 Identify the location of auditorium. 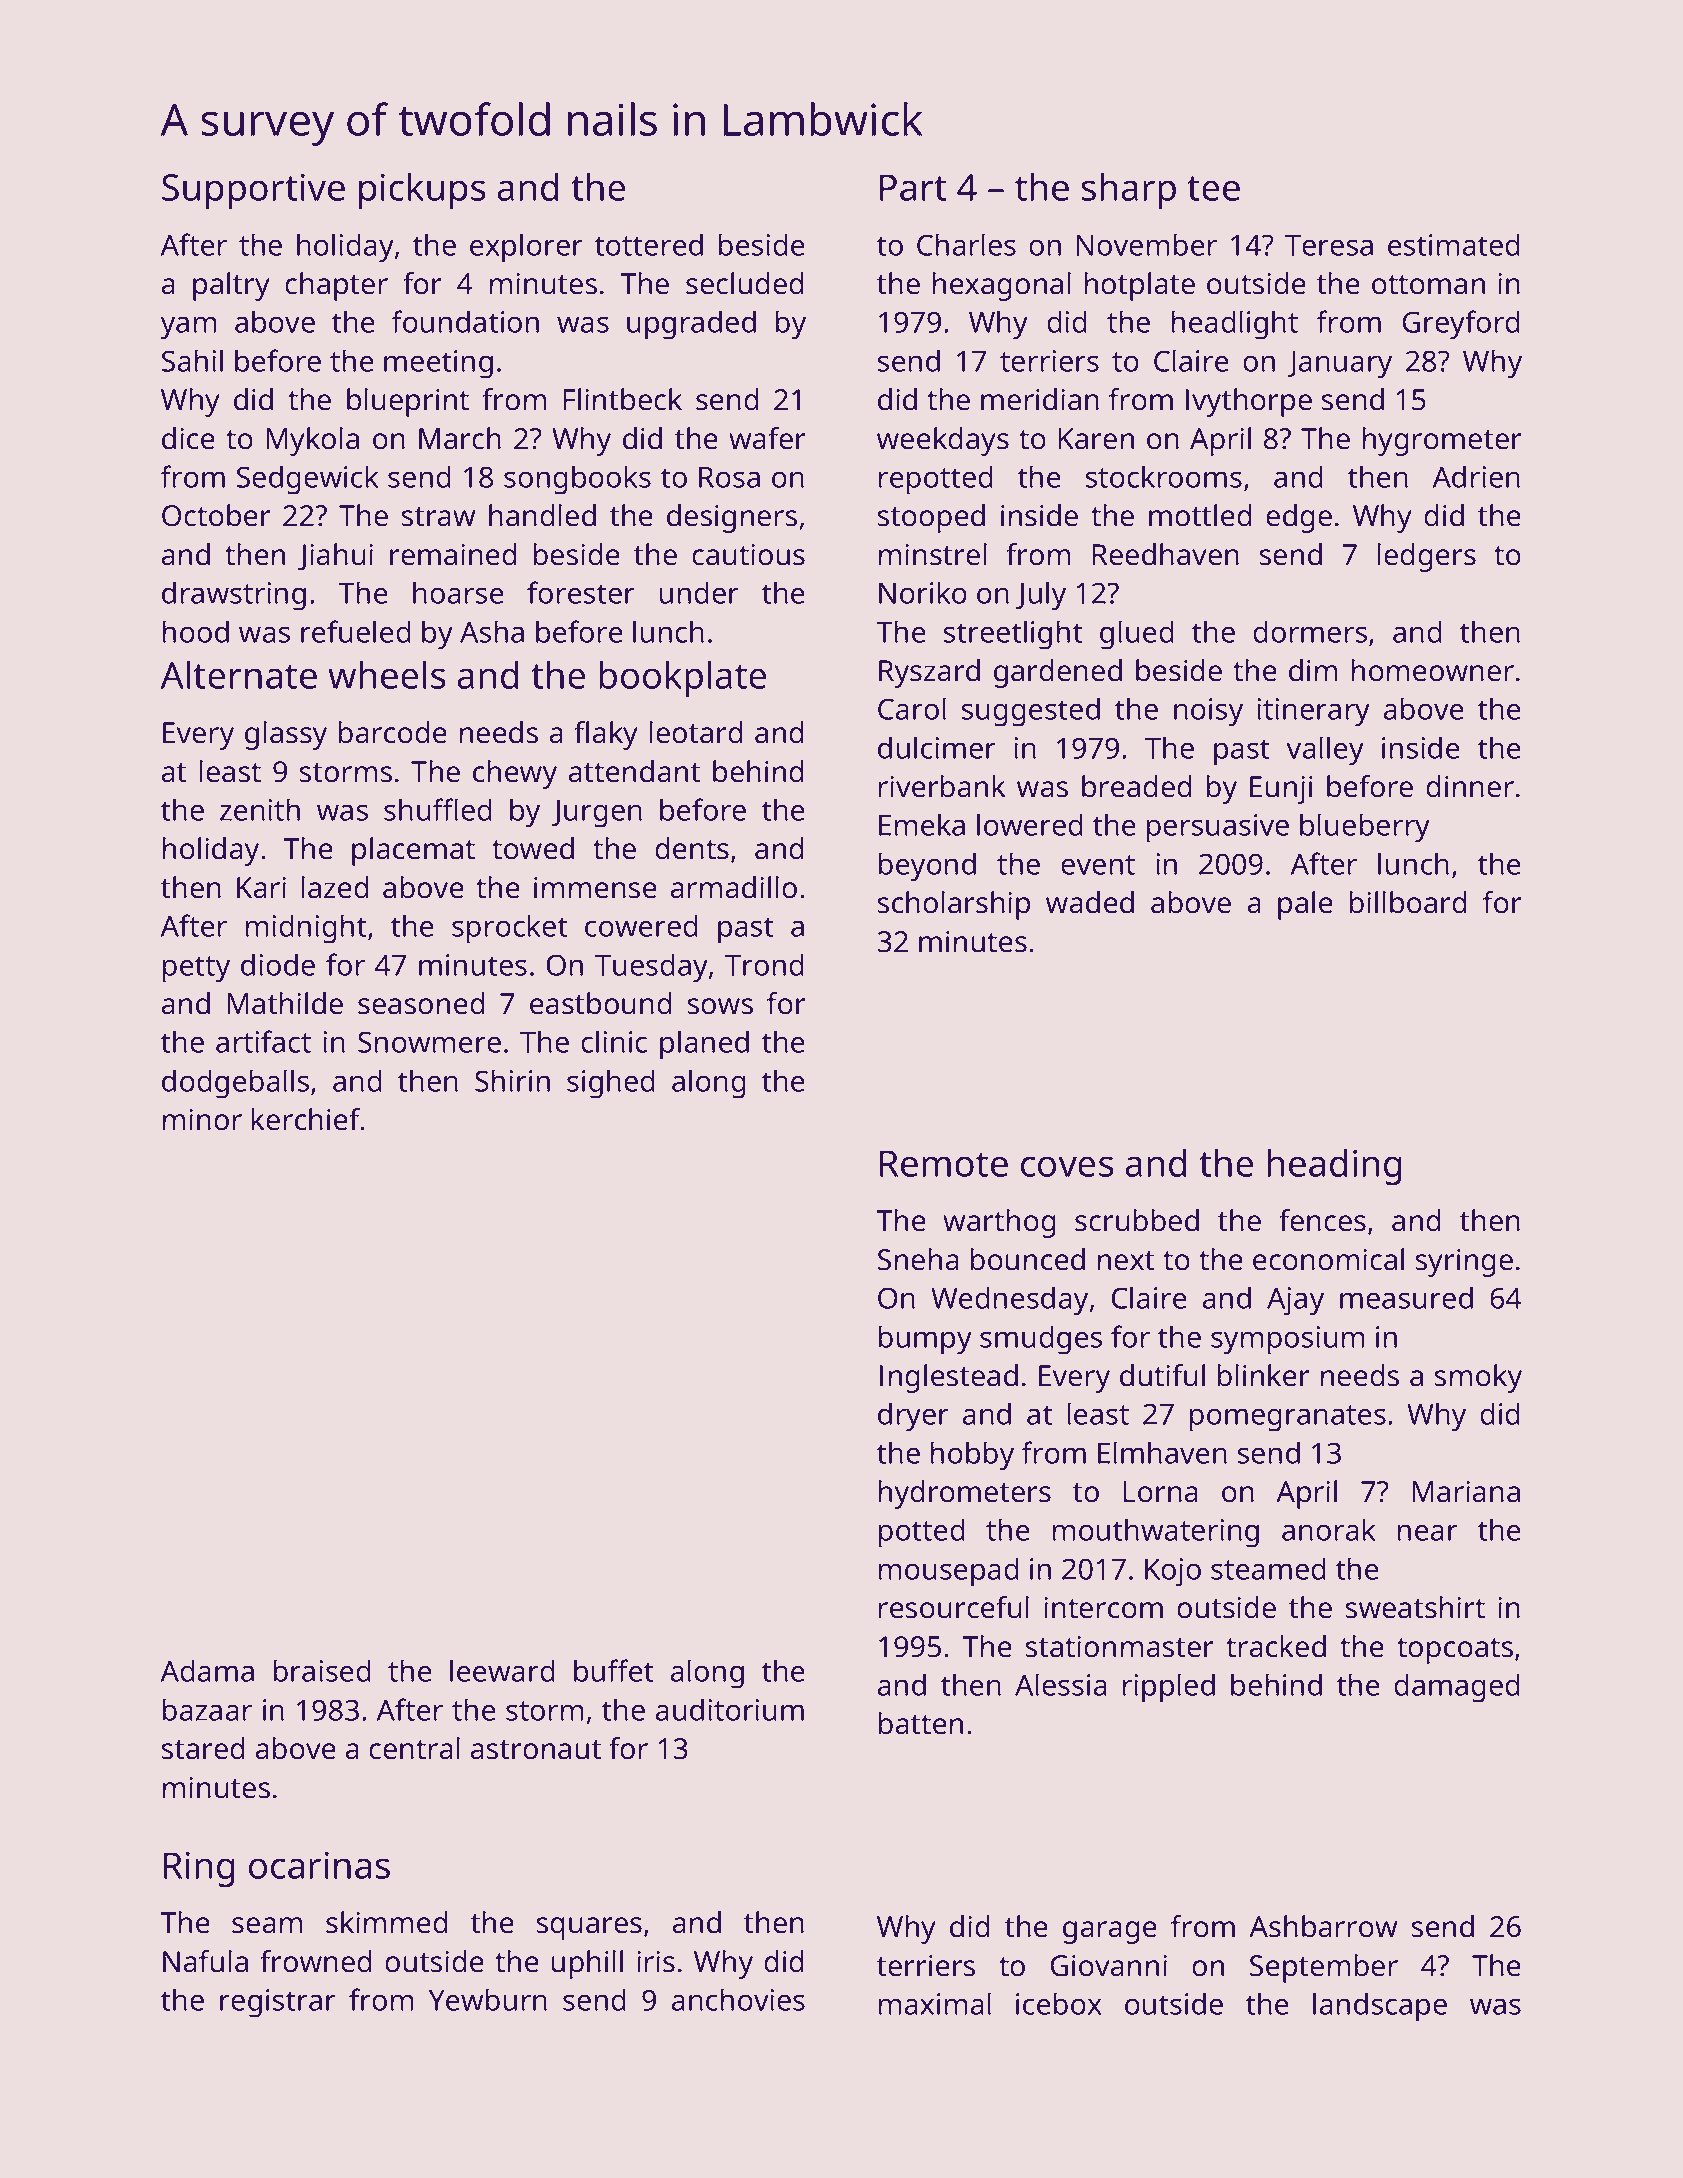
(730, 1709).
